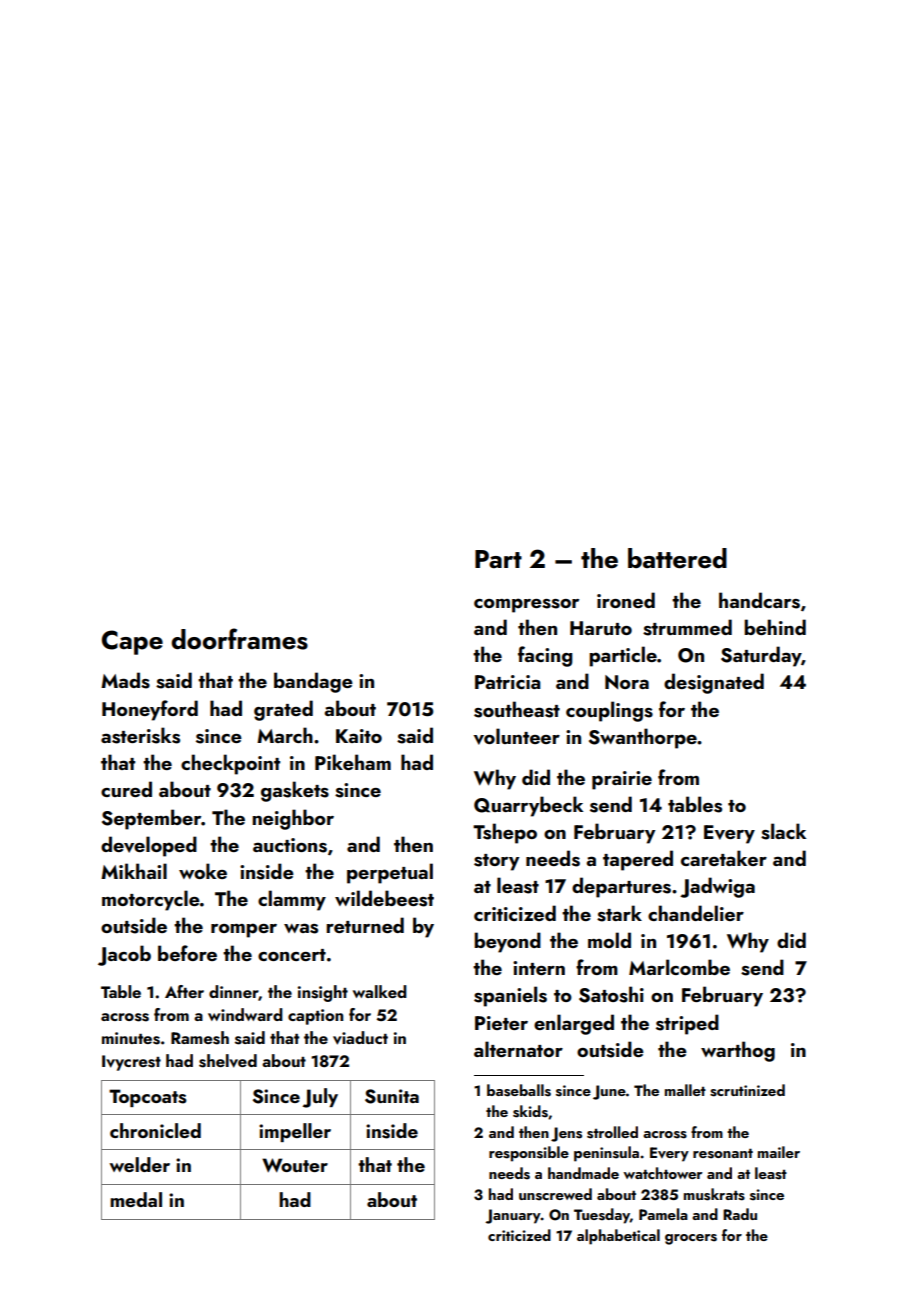 The image size is (908, 1316). What do you see at coordinates (187, 953) in the page?
I see `before` at bounding box center [187, 953].
